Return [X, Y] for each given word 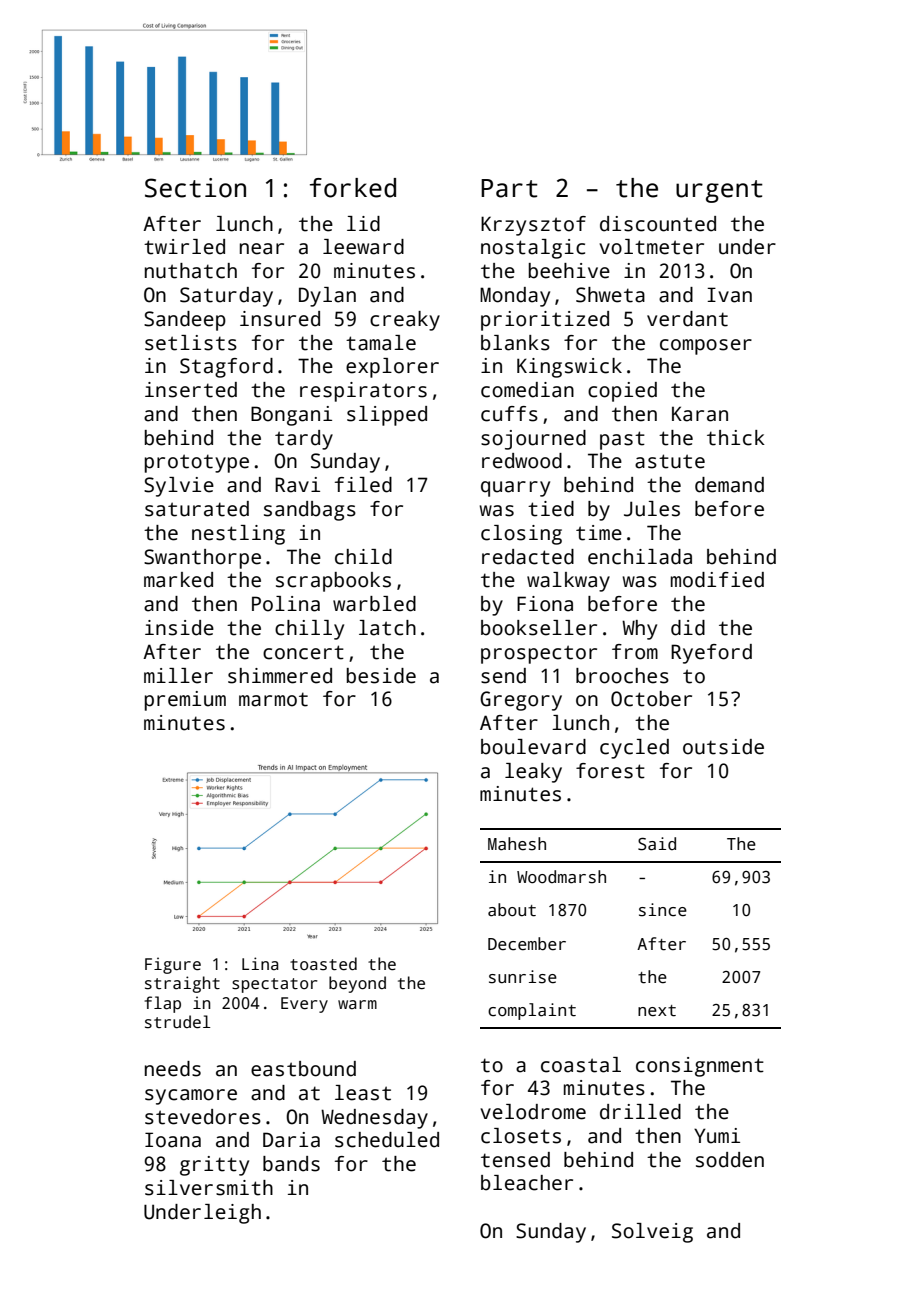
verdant [687, 319]
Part [509, 188]
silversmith [209, 1188]
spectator [274, 985]
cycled [634, 749]
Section [195, 188]
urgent [719, 191]
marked [178, 580]
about [512, 910]
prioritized [545, 321]
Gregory [521, 701]
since [663, 910]
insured [280, 319]
